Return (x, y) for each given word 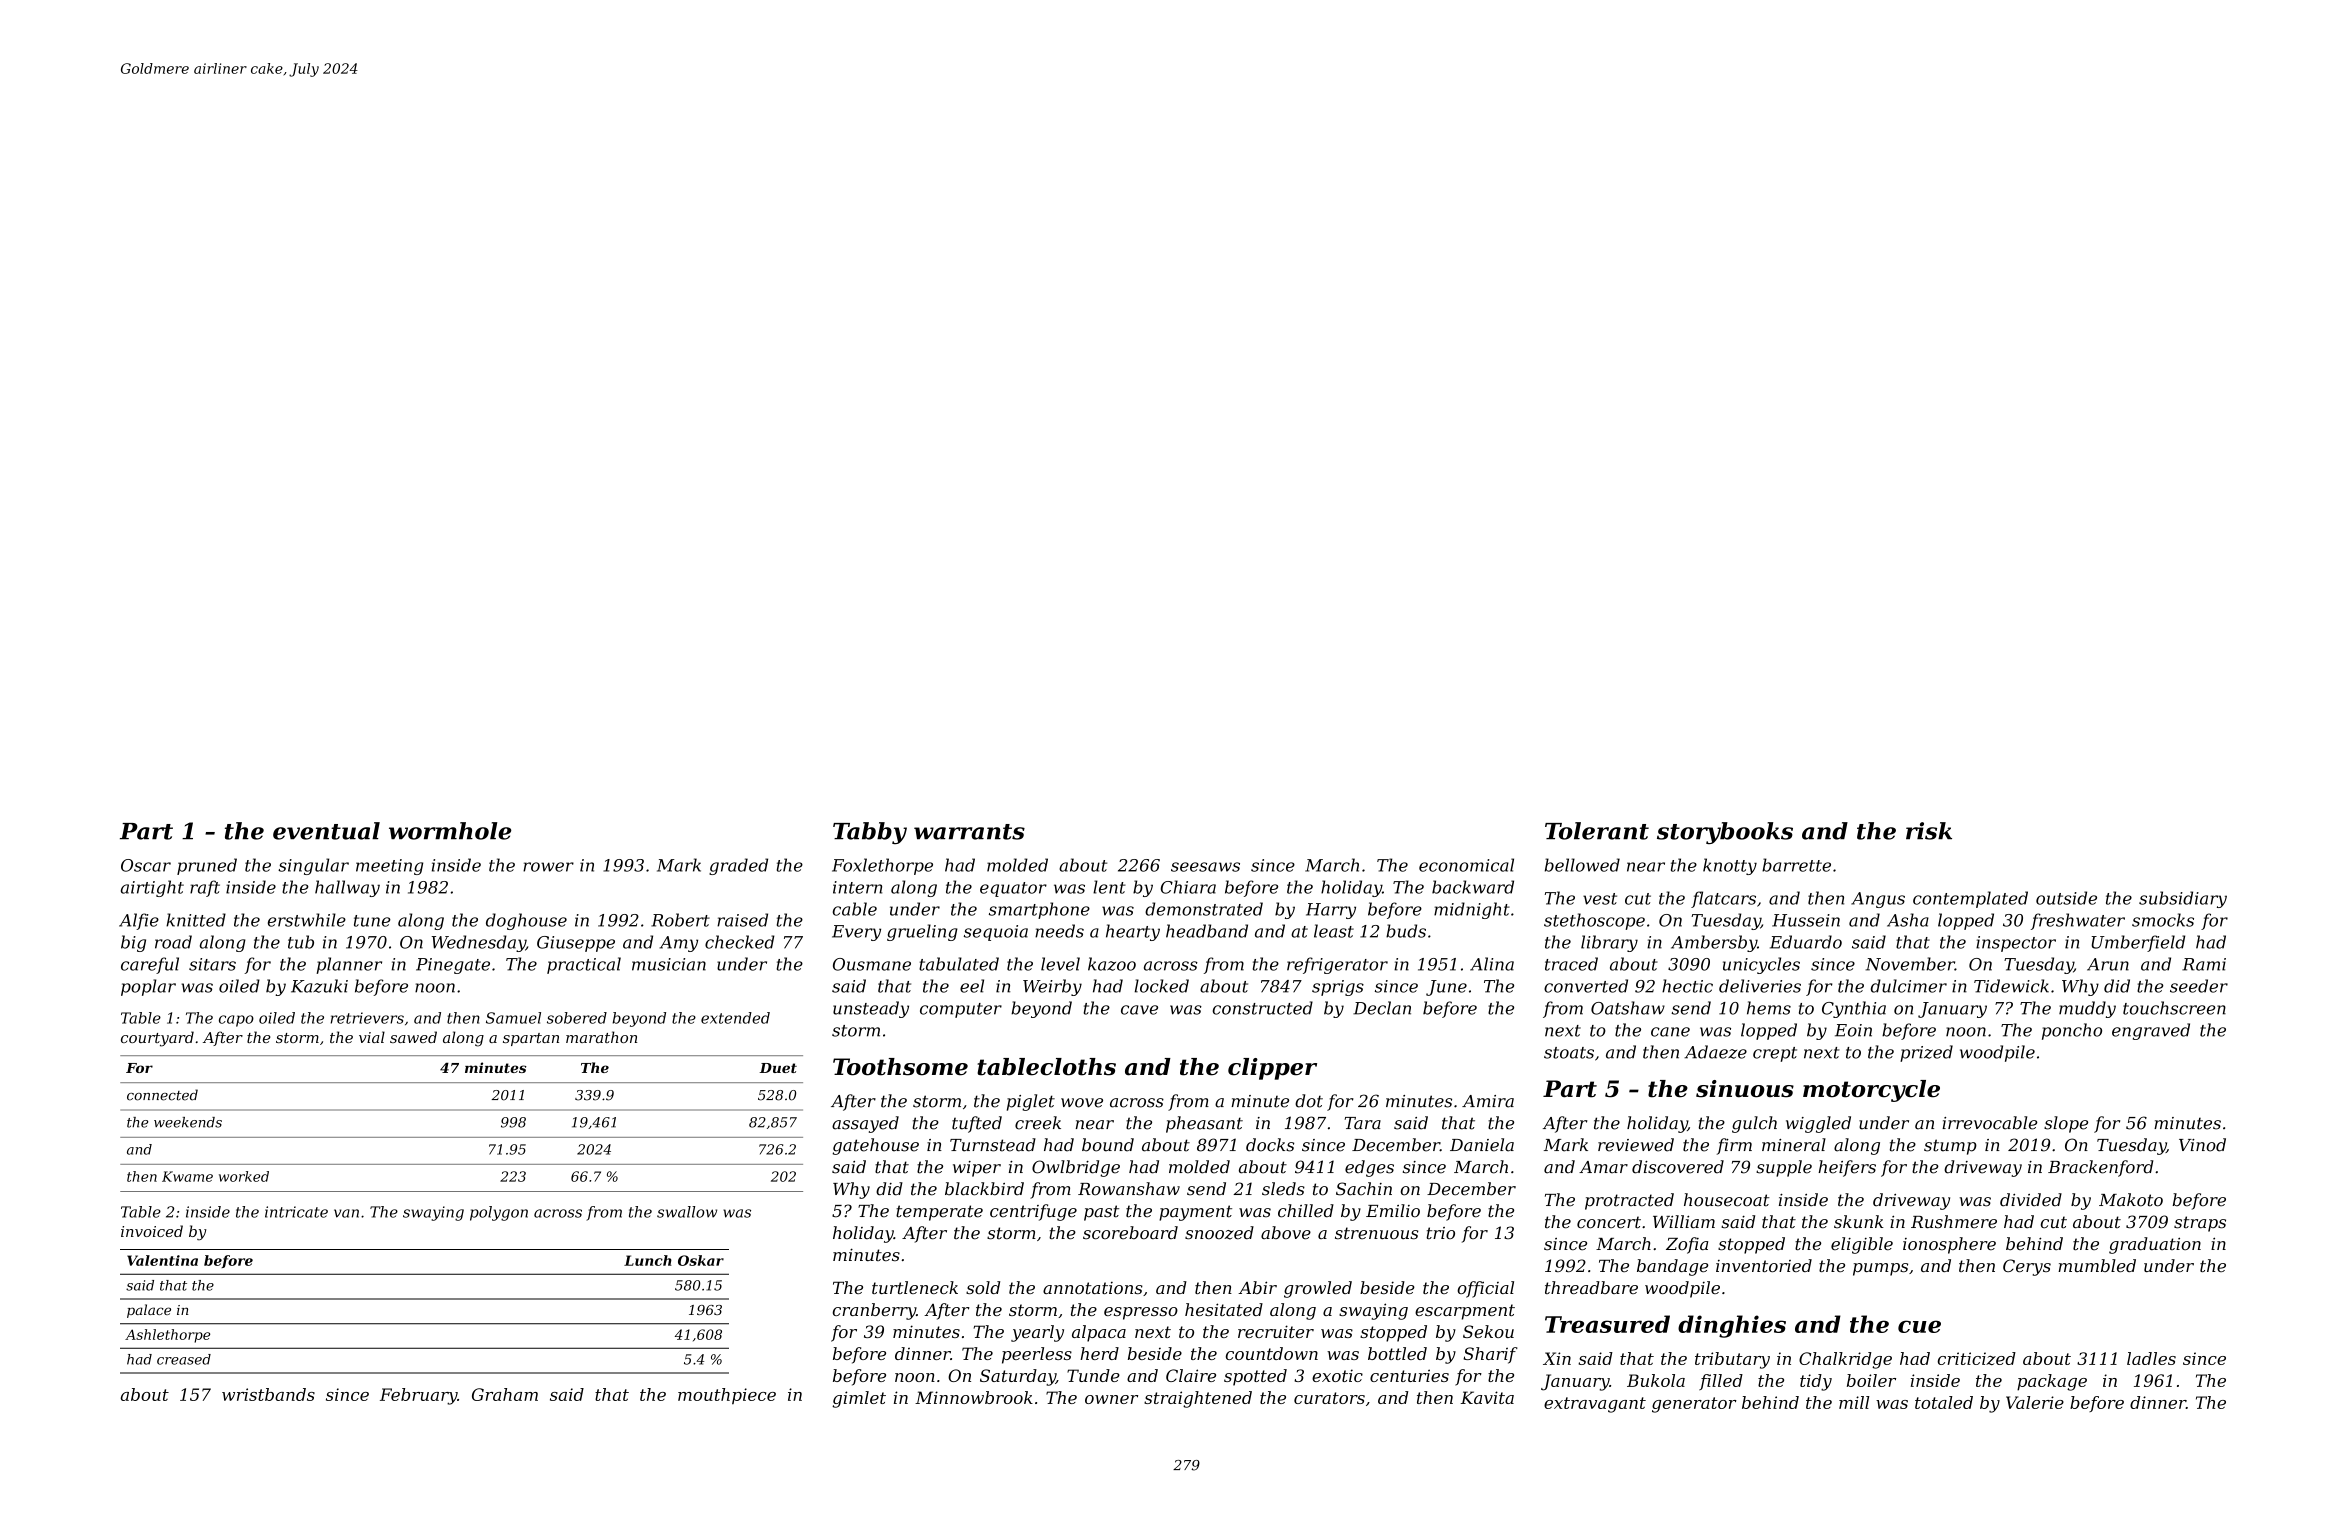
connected (162, 1095)
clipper (1272, 1069)
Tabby (870, 833)
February (418, 1396)
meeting (389, 867)
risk (1929, 831)
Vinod (2202, 1145)
